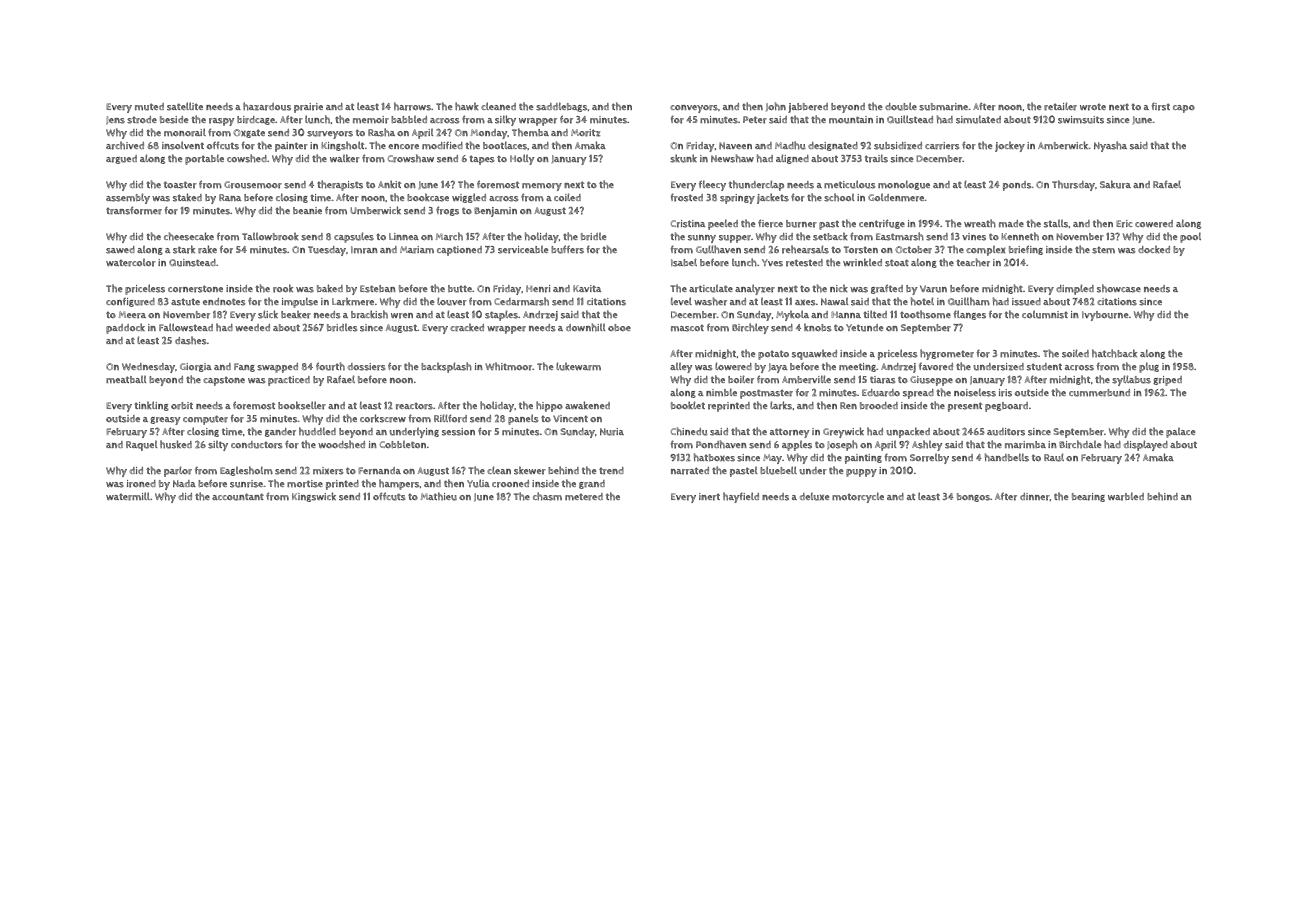 The height and width of the screenshot is (924, 1308). I want to click on made, so click(1011, 224).
